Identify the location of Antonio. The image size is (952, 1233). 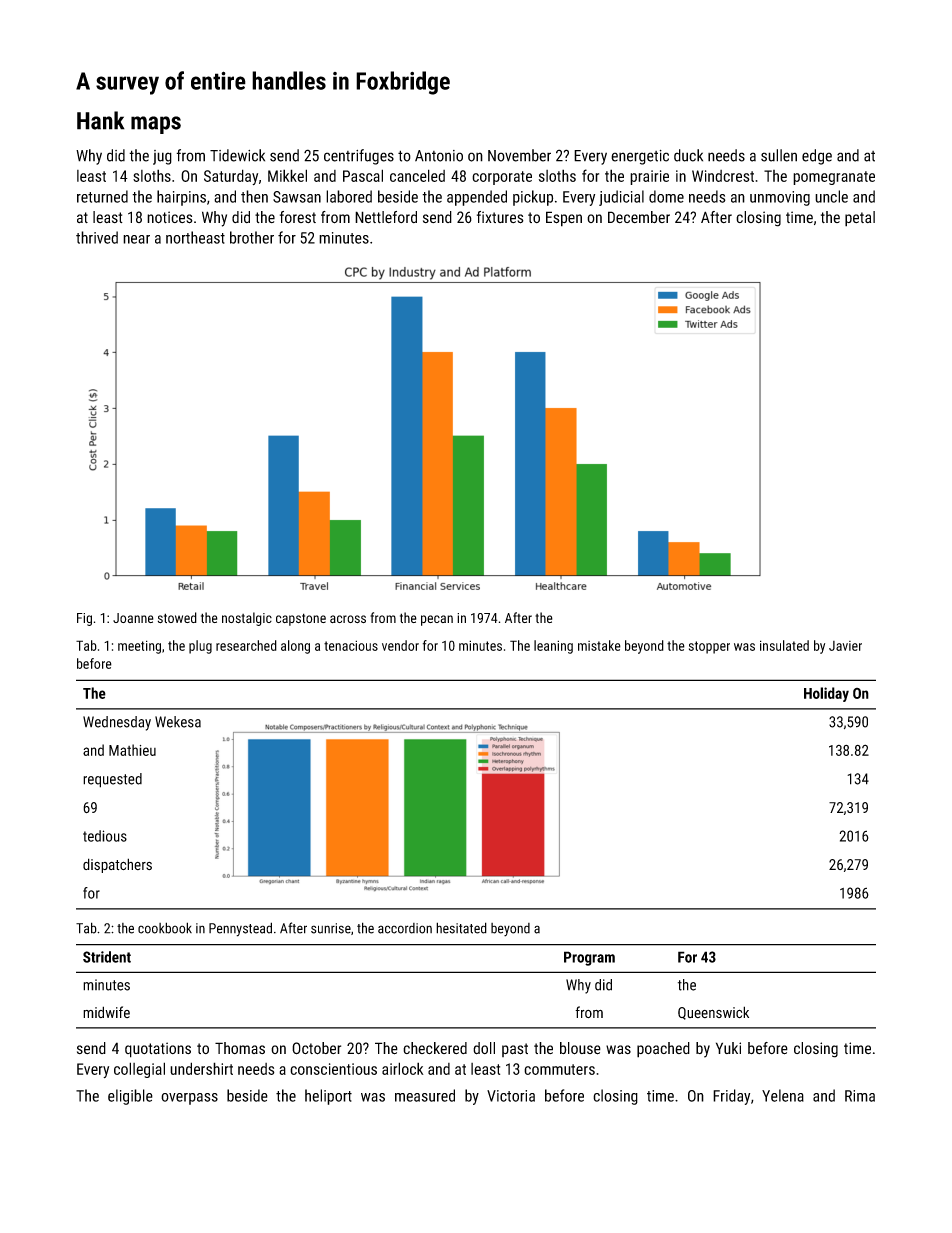
(439, 156).
